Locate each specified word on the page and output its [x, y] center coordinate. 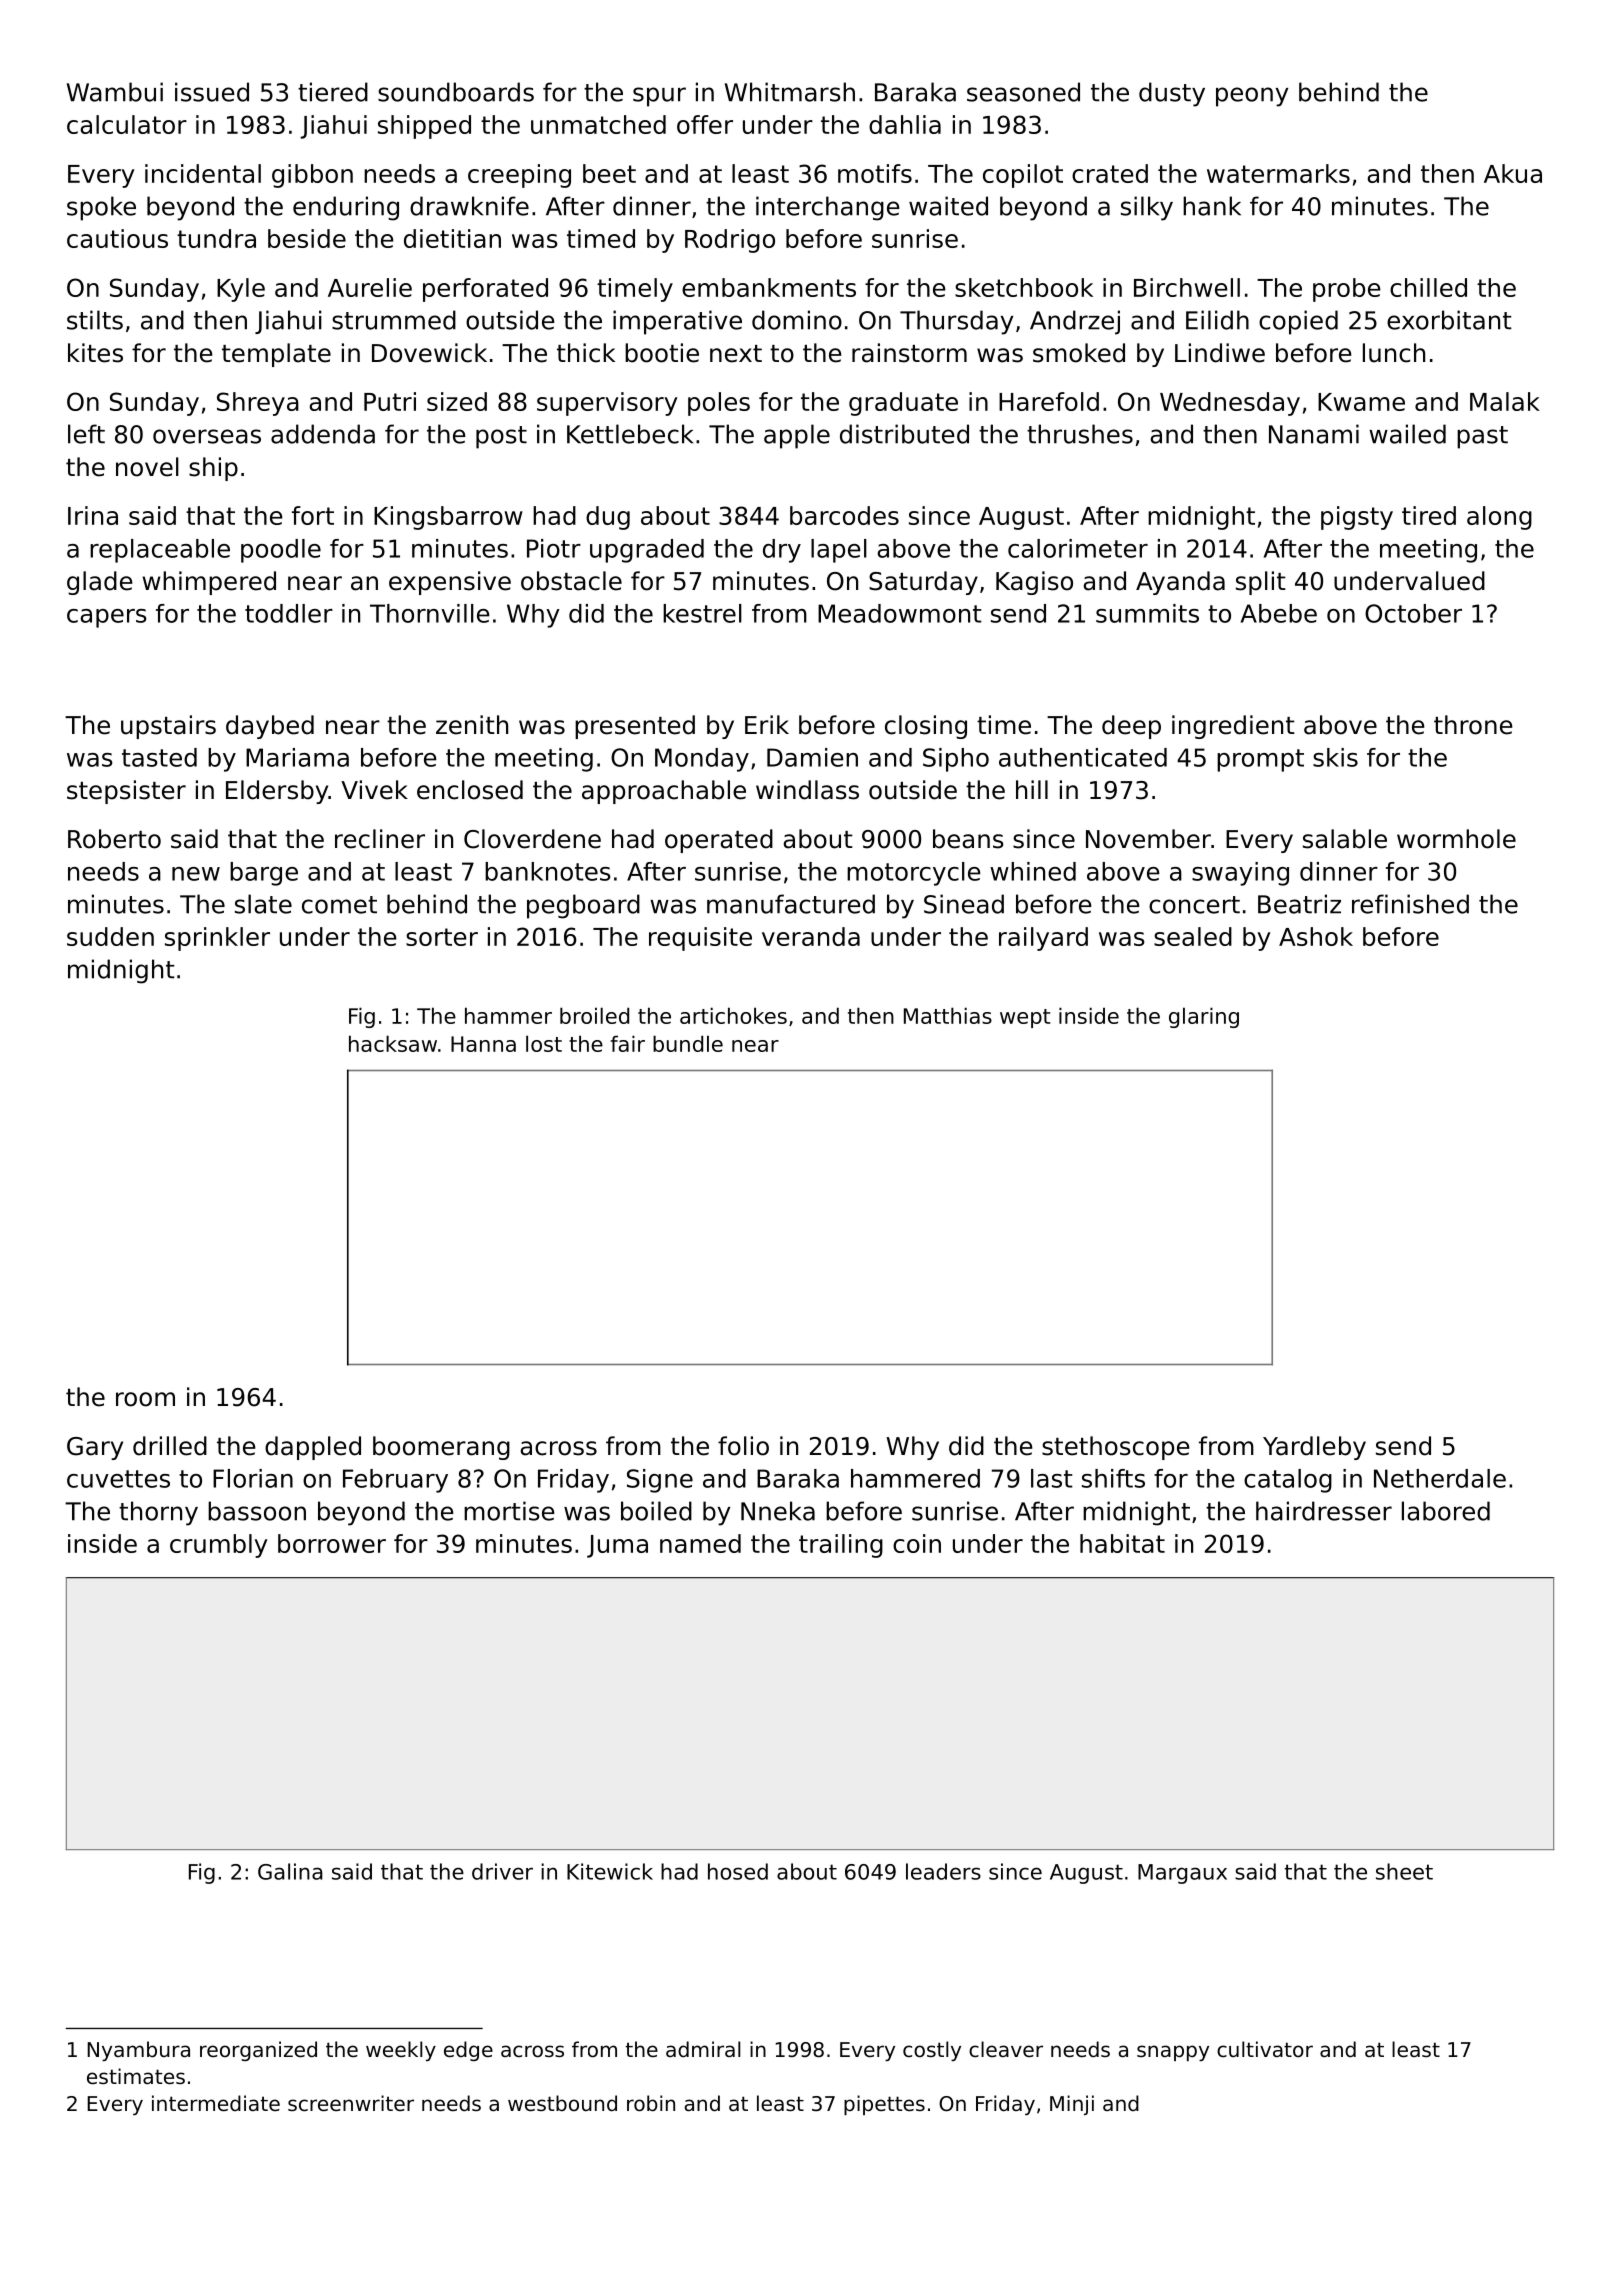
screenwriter [351, 2103]
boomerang [441, 1448]
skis [1335, 757]
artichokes [733, 1015]
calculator [127, 124]
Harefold [1049, 401]
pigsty [1357, 518]
